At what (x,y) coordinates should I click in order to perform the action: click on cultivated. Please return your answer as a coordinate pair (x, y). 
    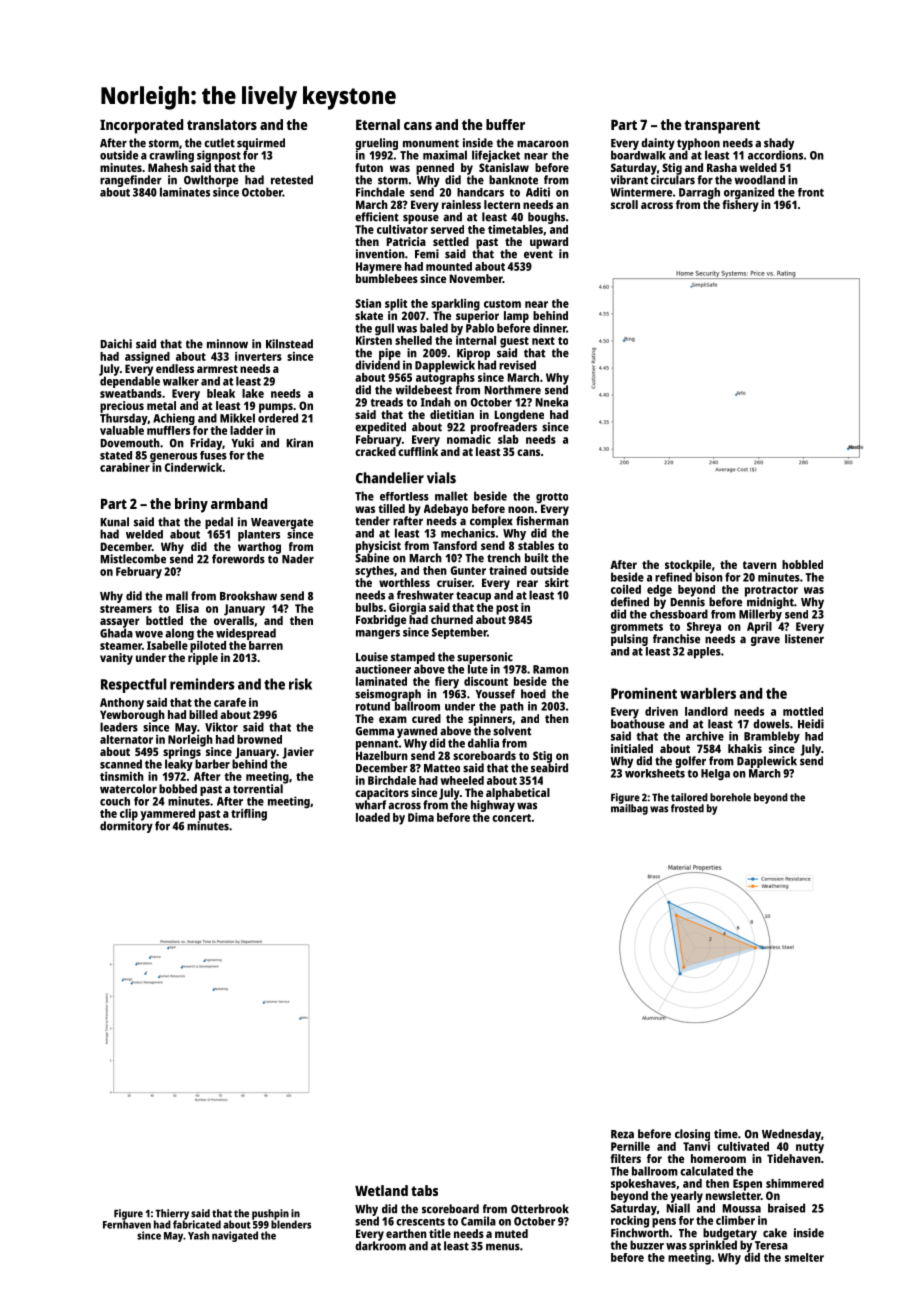
    Looking at the image, I should click on (743, 1146).
